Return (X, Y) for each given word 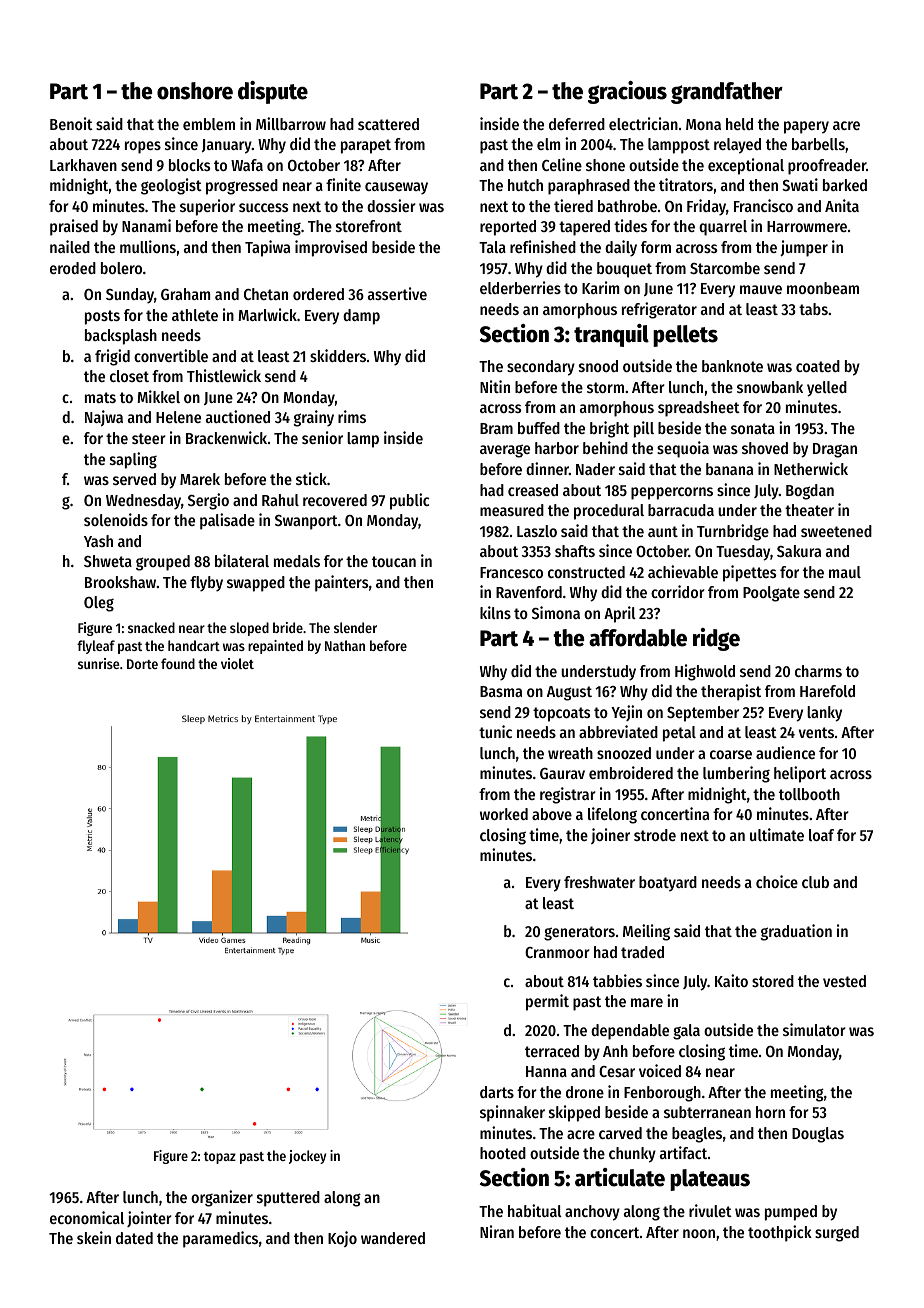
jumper (804, 248)
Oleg (99, 604)
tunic (495, 731)
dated (134, 1238)
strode (655, 835)
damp (361, 317)
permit (547, 1002)
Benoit (71, 123)
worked (504, 814)
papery (806, 127)
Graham (185, 294)
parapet (366, 146)
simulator (814, 1029)
